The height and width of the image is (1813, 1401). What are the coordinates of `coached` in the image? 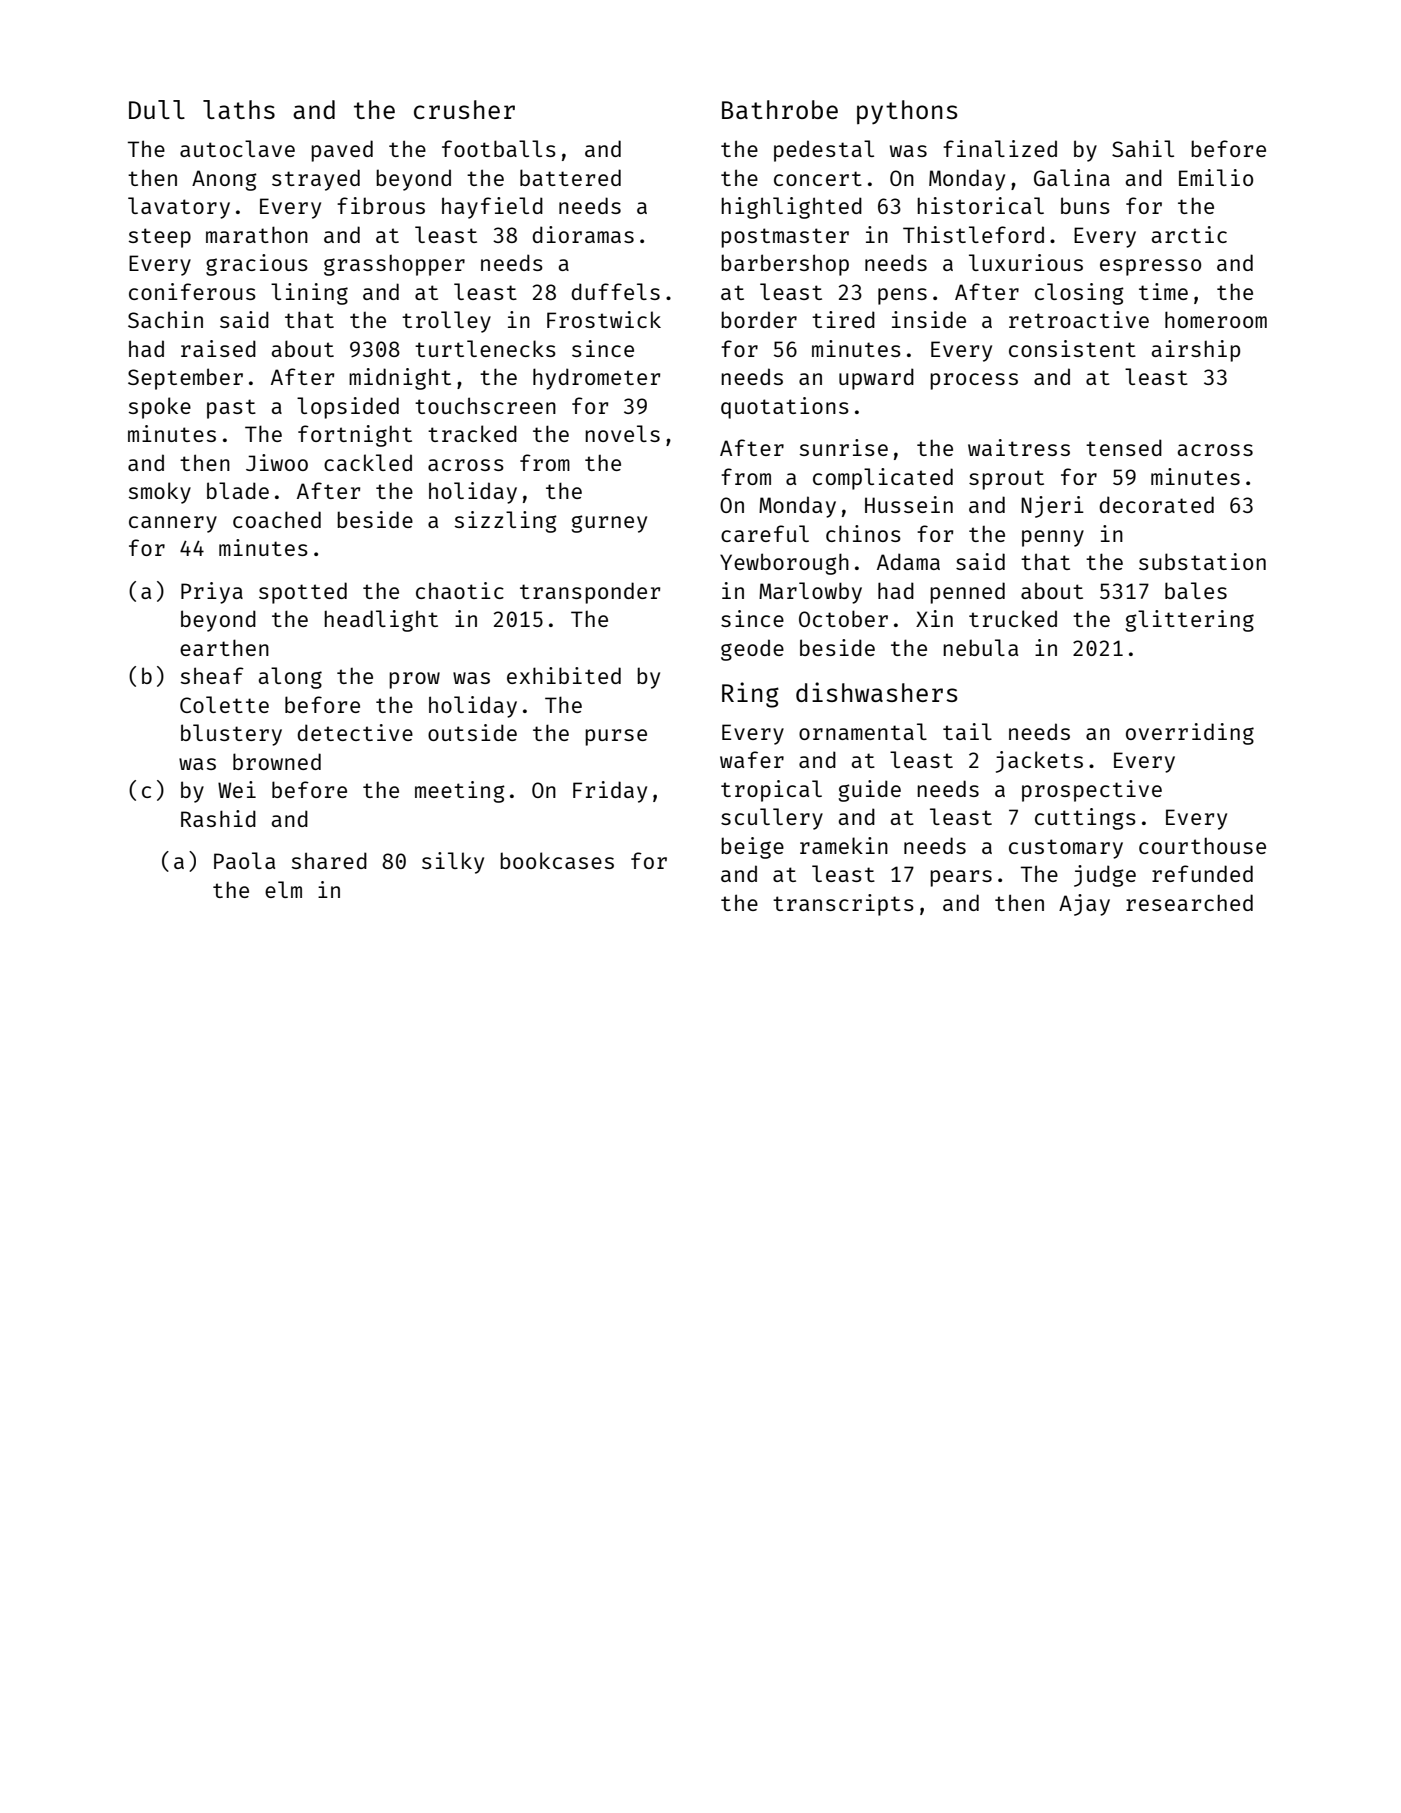 It's located at (277, 519).
